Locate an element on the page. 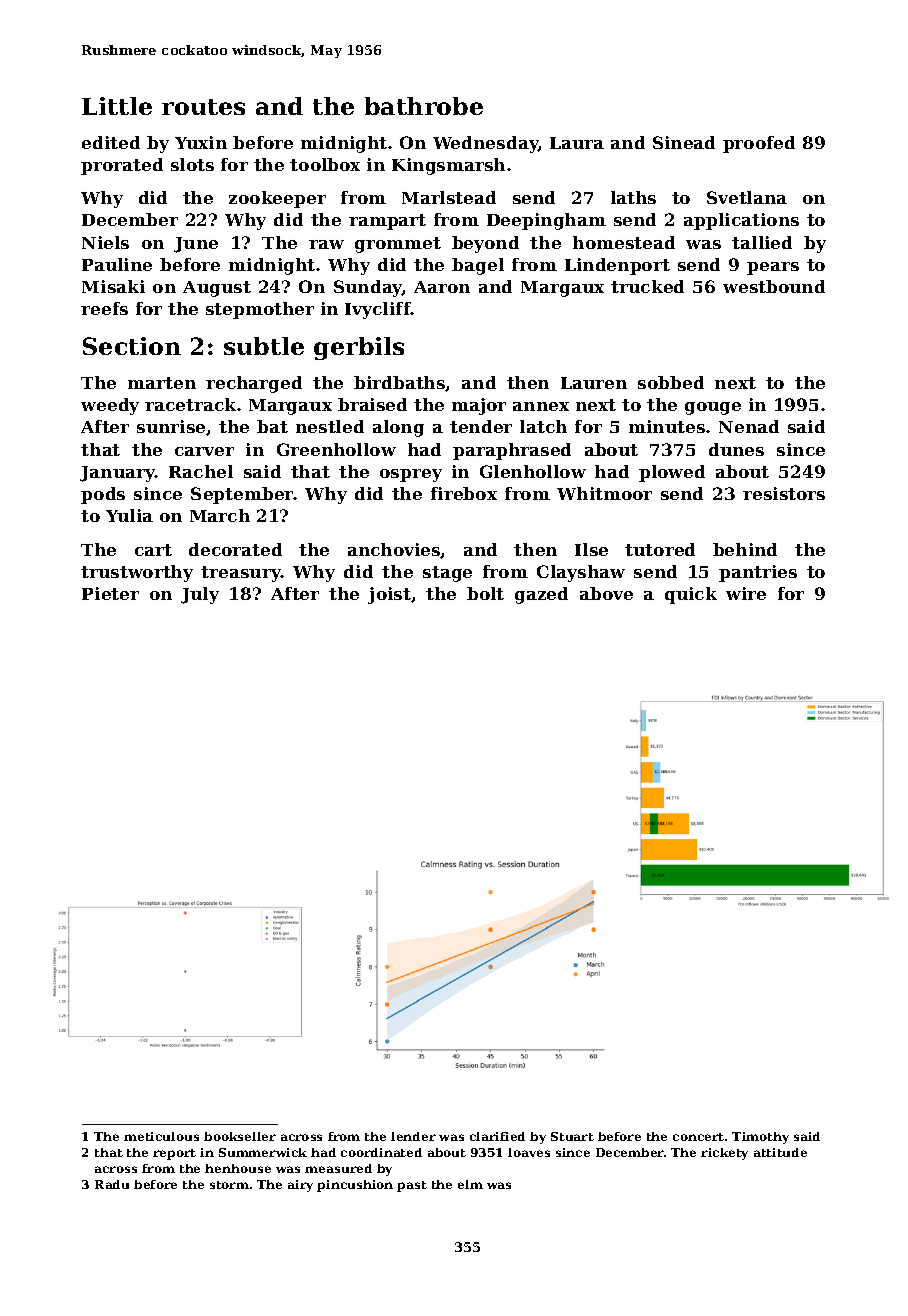 The width and height of the document is (908, 1316). Laura is located at coordinates (577, 143).
